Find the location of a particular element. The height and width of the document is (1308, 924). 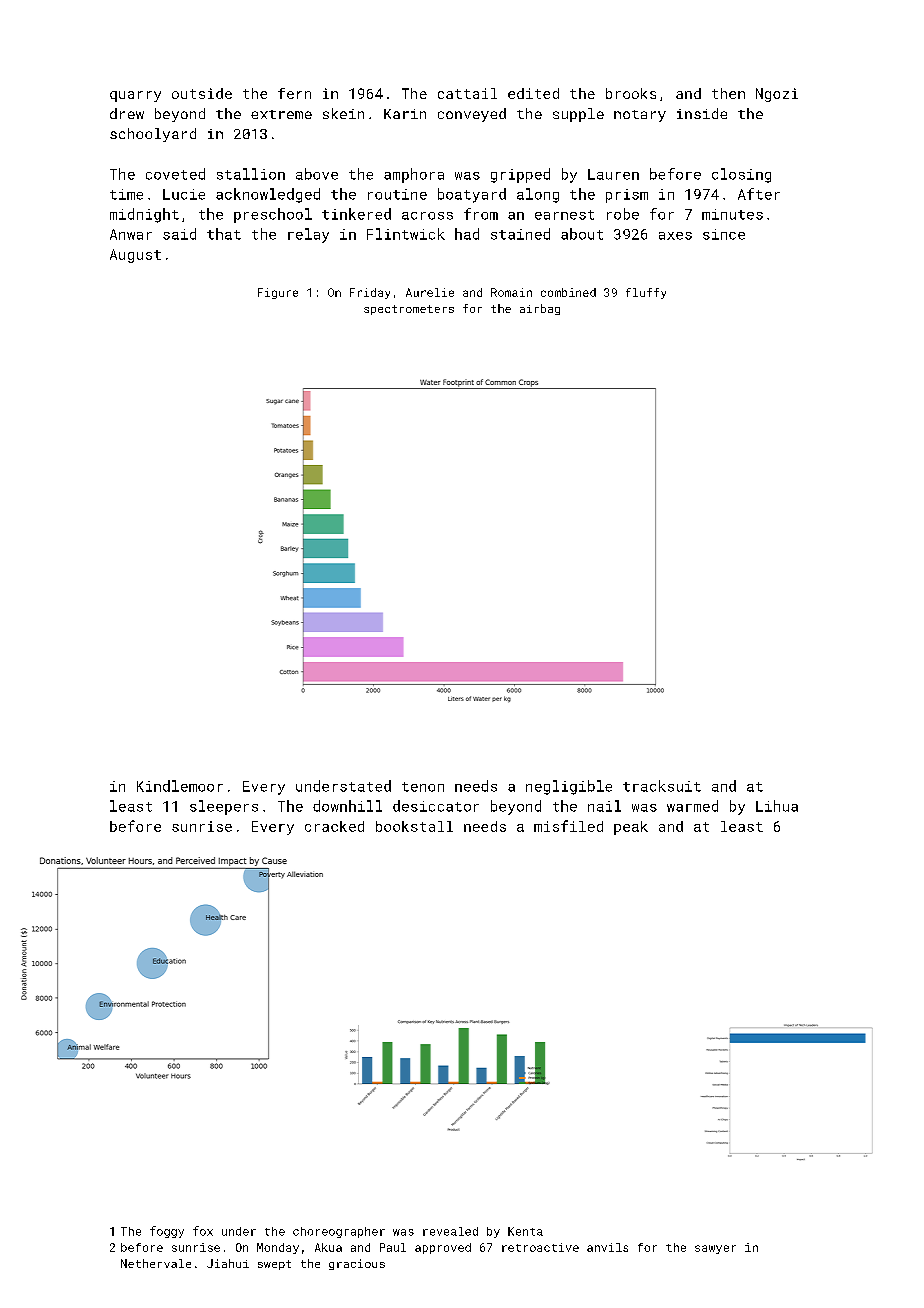

Lihua is located at coordinates (777, 806).
